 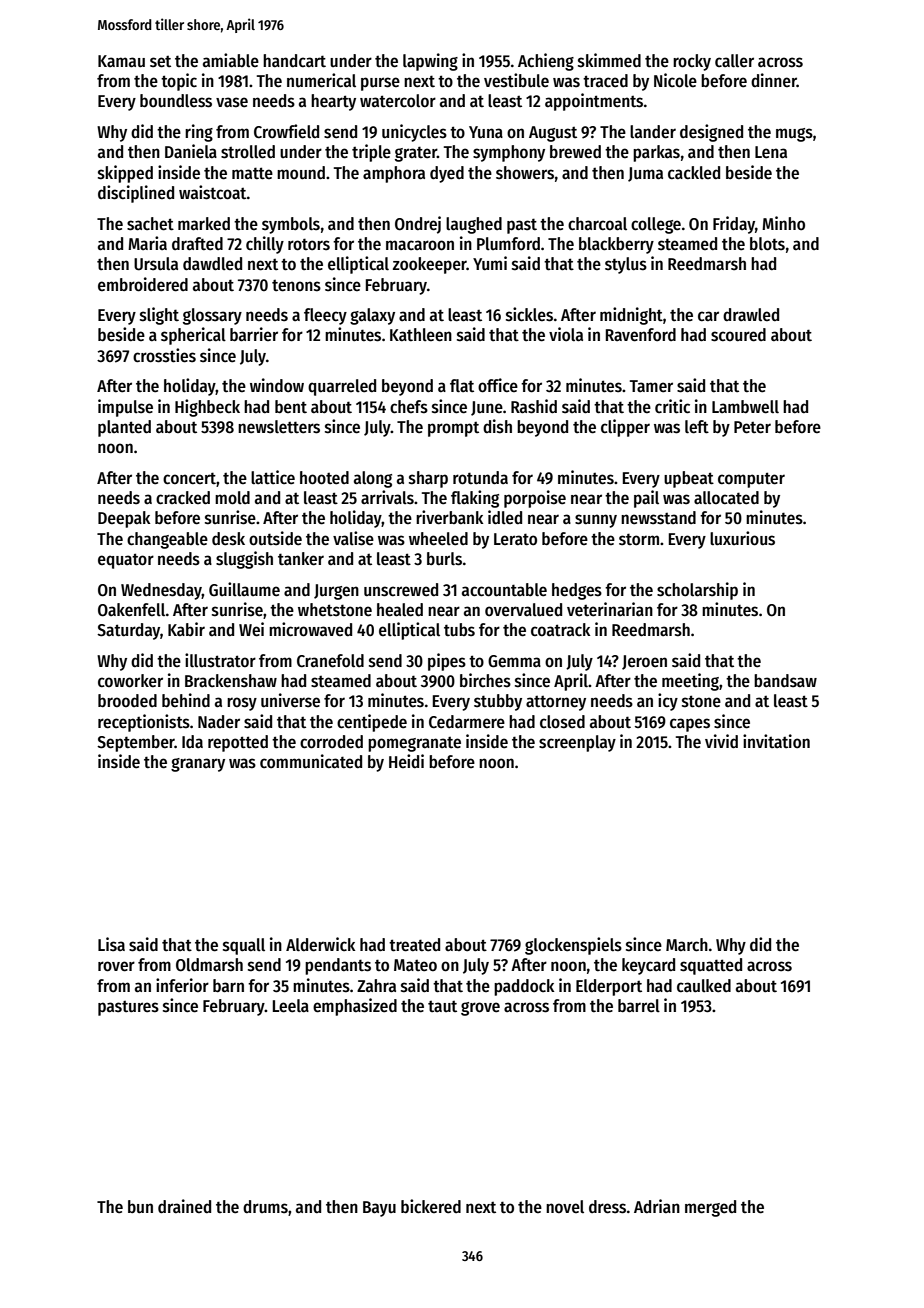 I want to click on office, so click(x=498, y=385).
